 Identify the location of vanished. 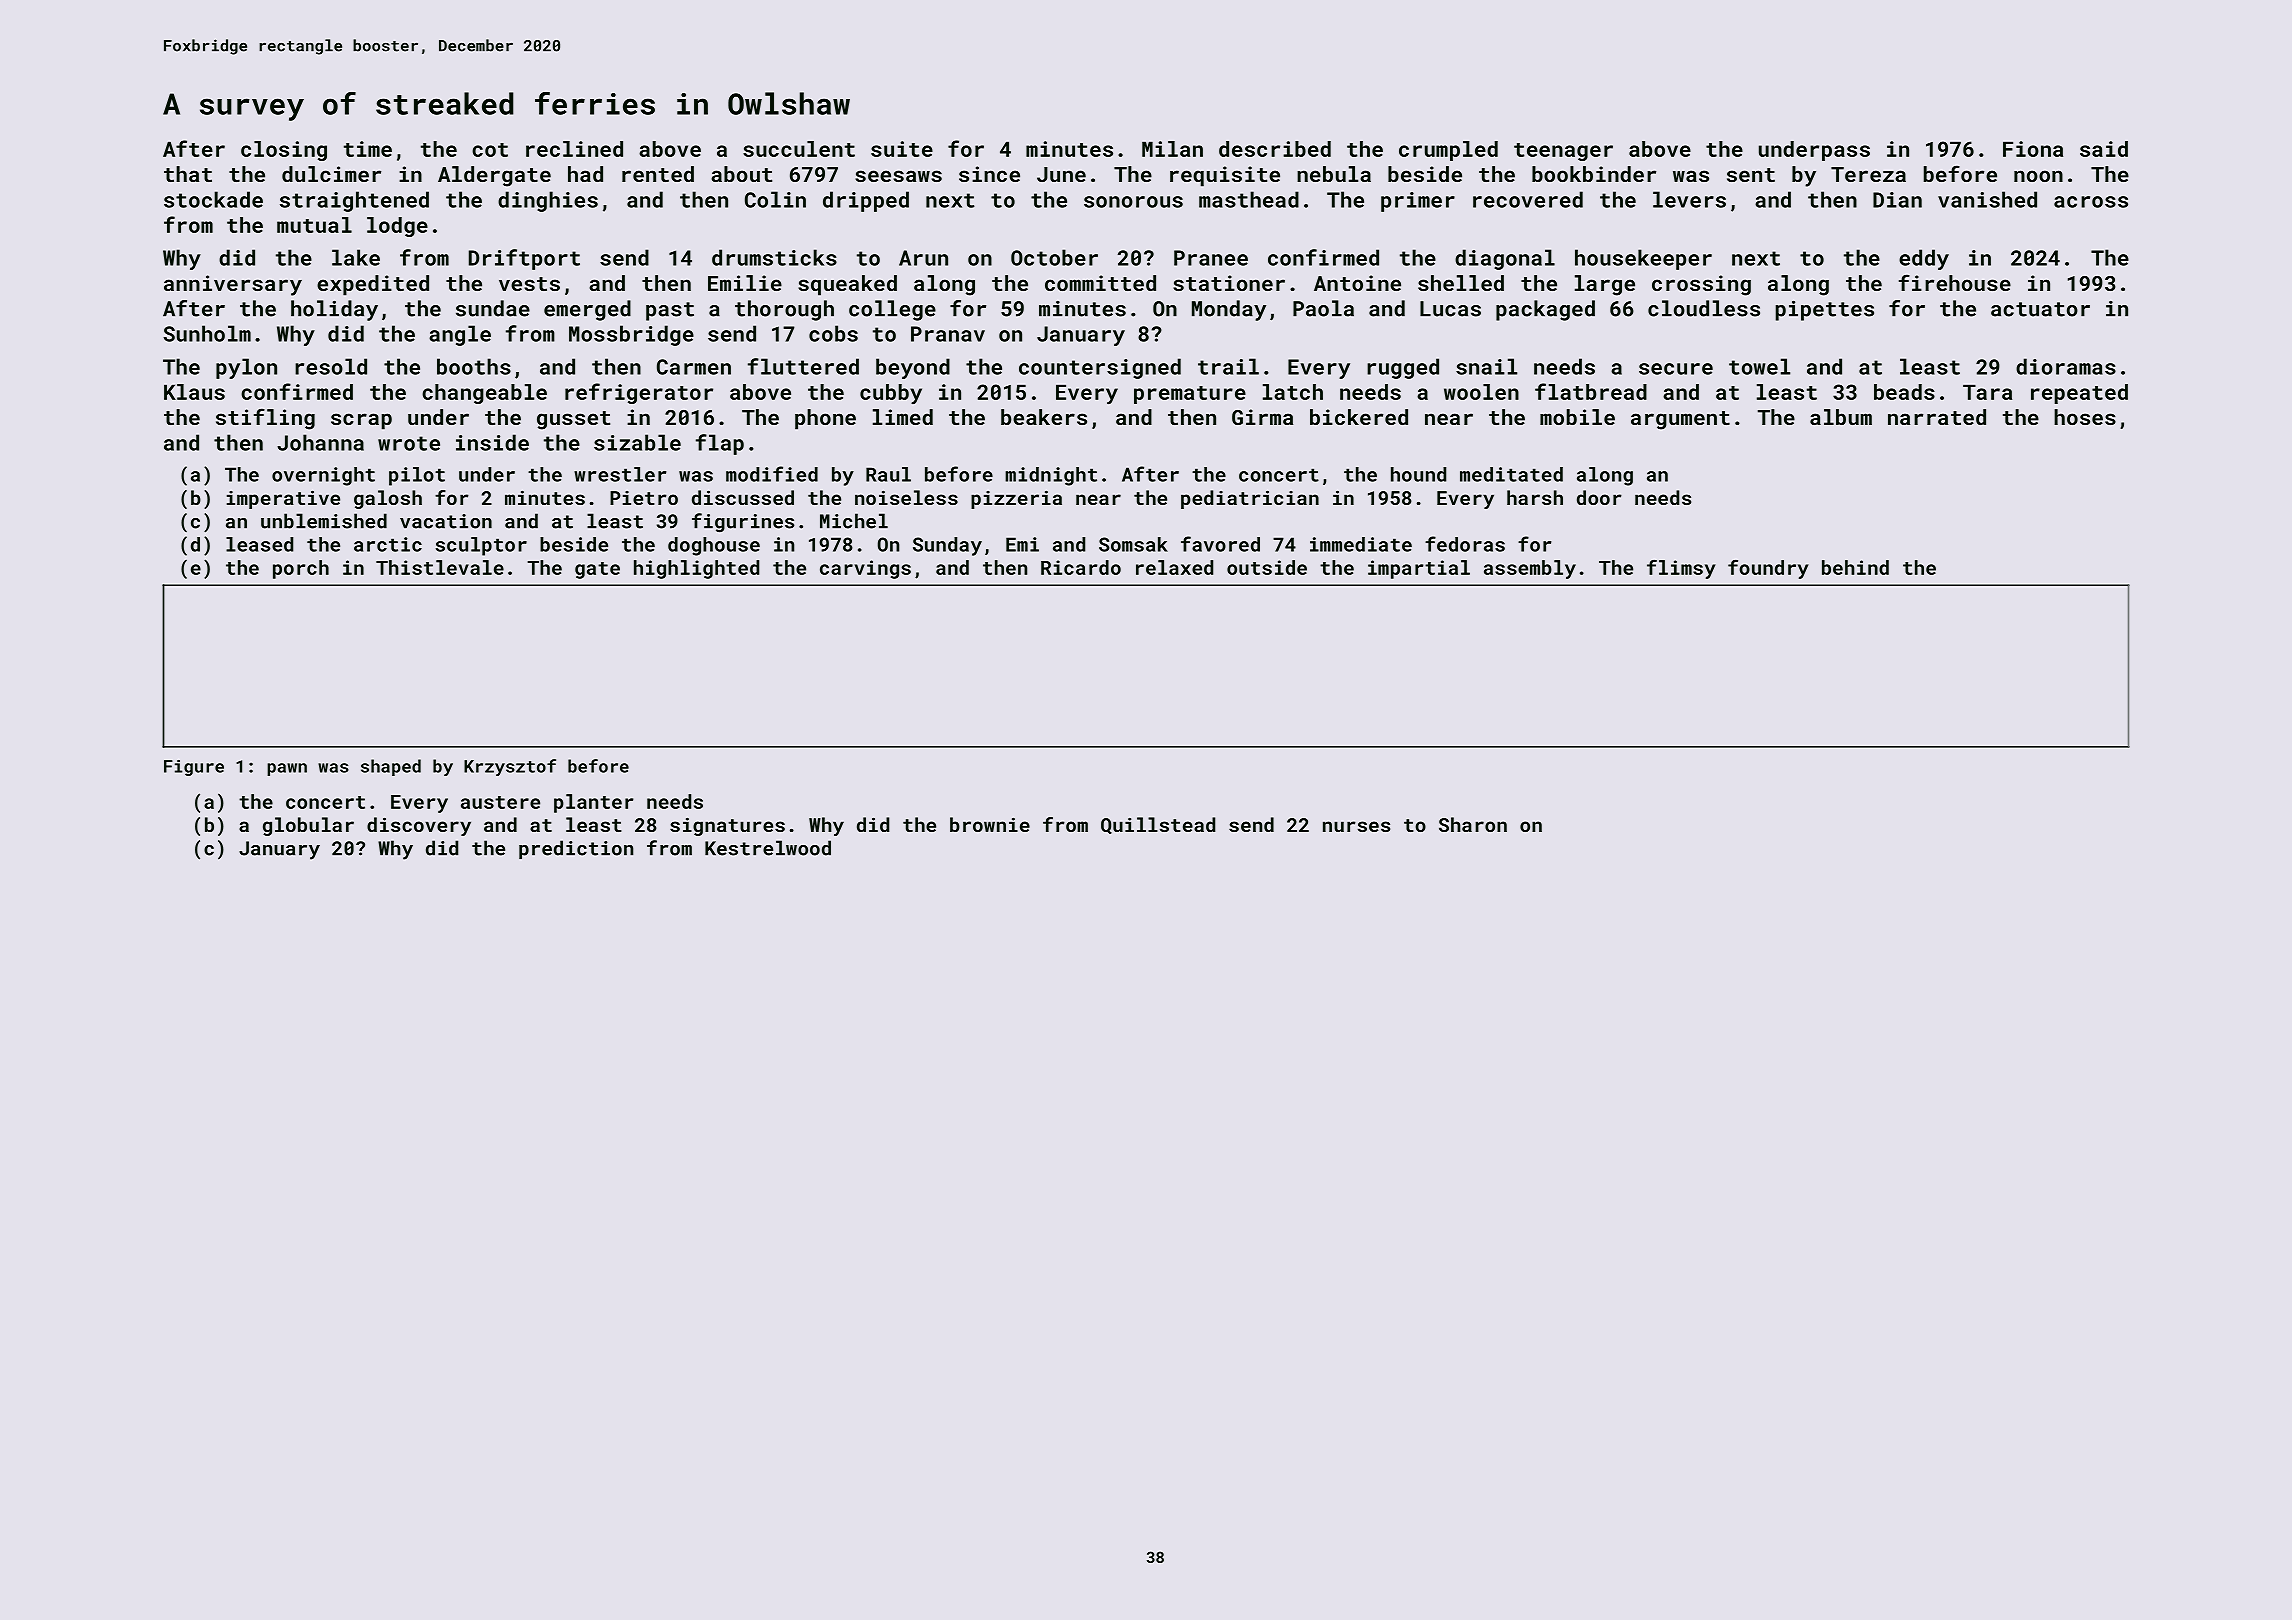
(1987, 199).
